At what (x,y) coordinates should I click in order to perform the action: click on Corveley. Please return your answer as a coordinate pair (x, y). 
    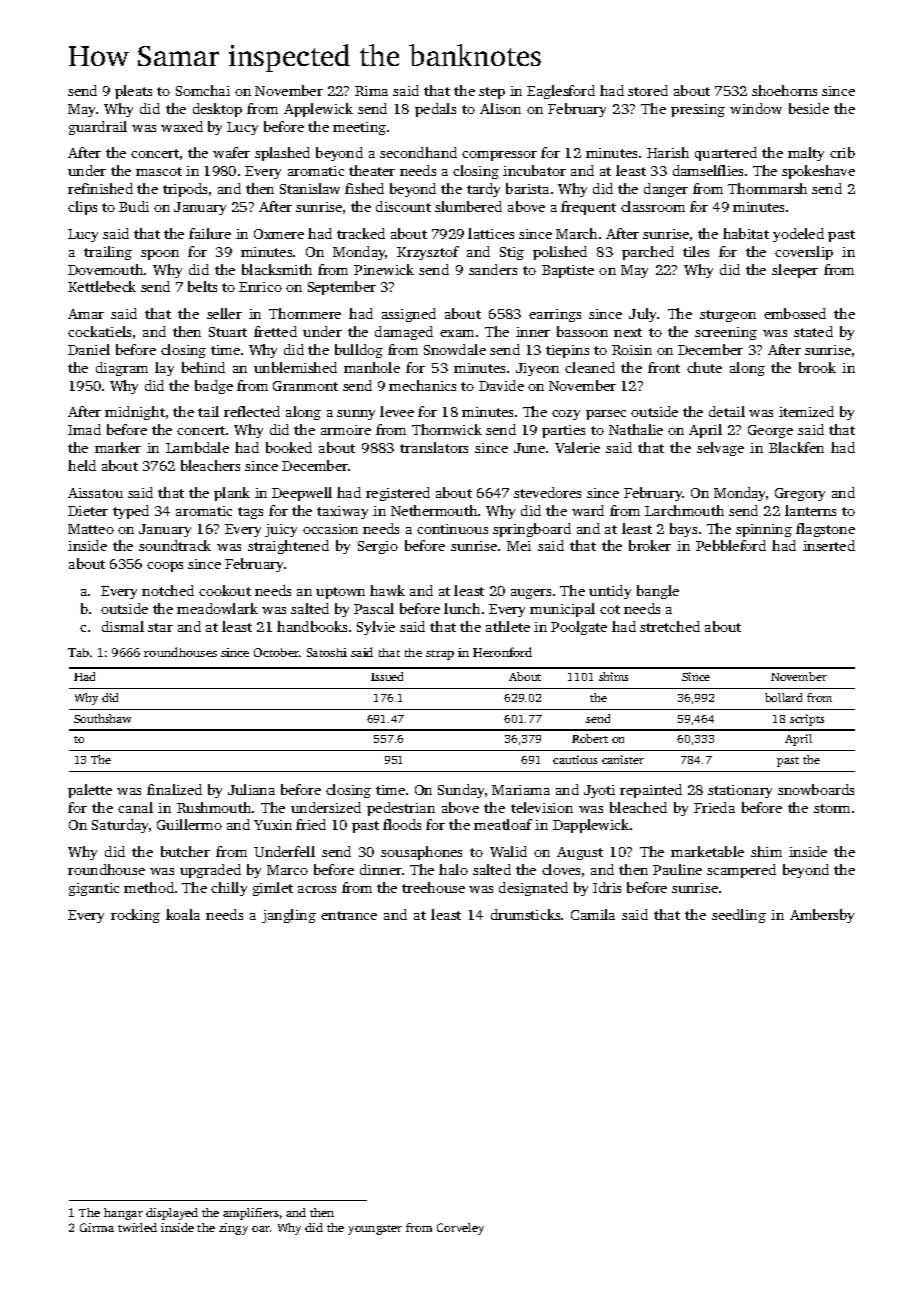
    Looking at the image, I should click on (460, 1229).
